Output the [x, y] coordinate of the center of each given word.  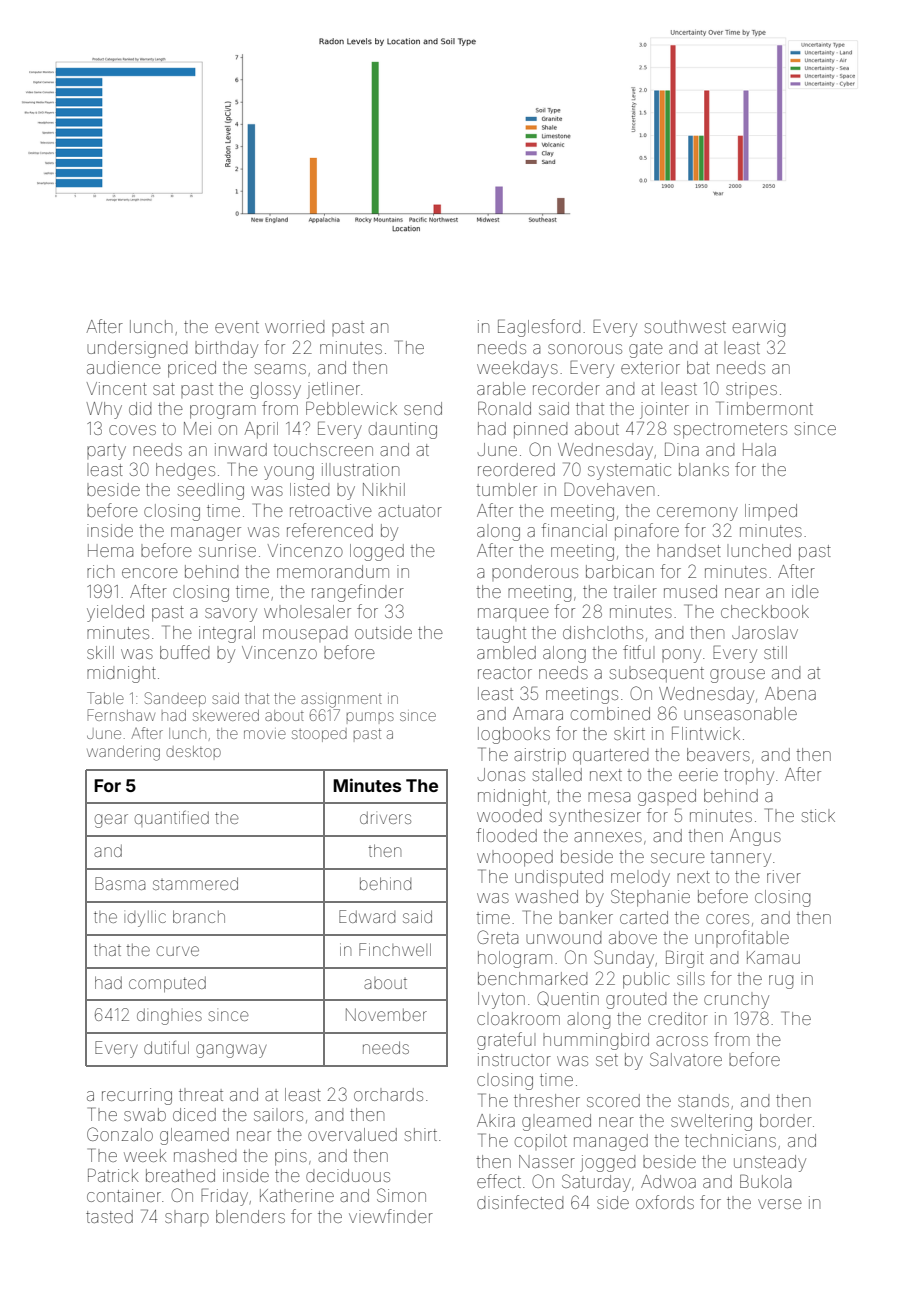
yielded [115, 613]
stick [818, 815]
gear [111, 821]
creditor [678, 1018]
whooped [515, 858]
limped [771, 512]
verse [780, 1204]
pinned [540, 430]
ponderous [535, 573]
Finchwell [395, 949]
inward [241, 449]
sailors [278, 1114]
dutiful [166, 1047]
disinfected [520, 1202]
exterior [650, 367]
